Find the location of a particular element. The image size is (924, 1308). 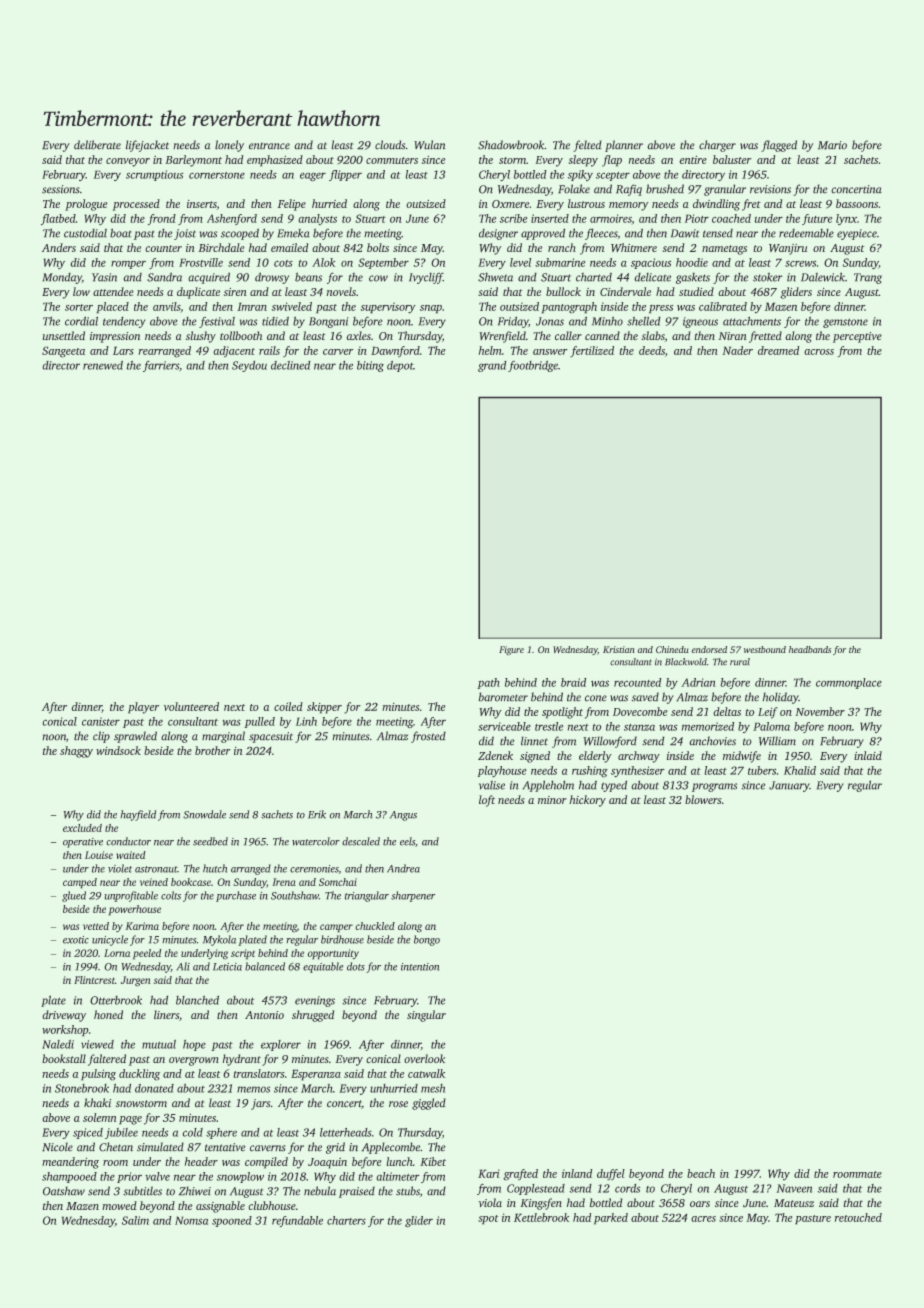

Mario is located at coordinates (832, 145).
